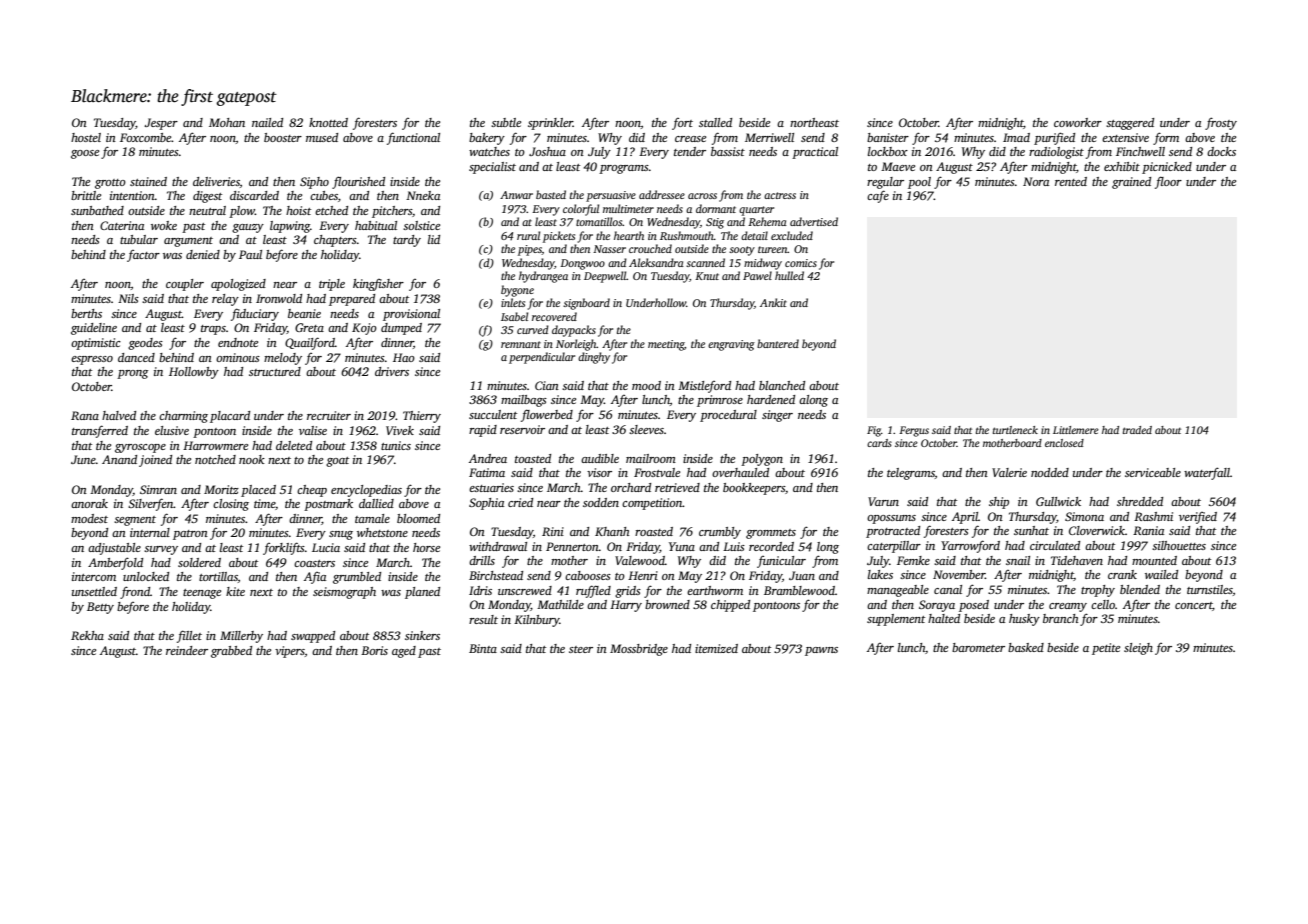 The width and height of the page is (1308, 924). What do you see at coordinates (86, 137) in the page?
I see `hostel` at bounding box center [86, 137].
